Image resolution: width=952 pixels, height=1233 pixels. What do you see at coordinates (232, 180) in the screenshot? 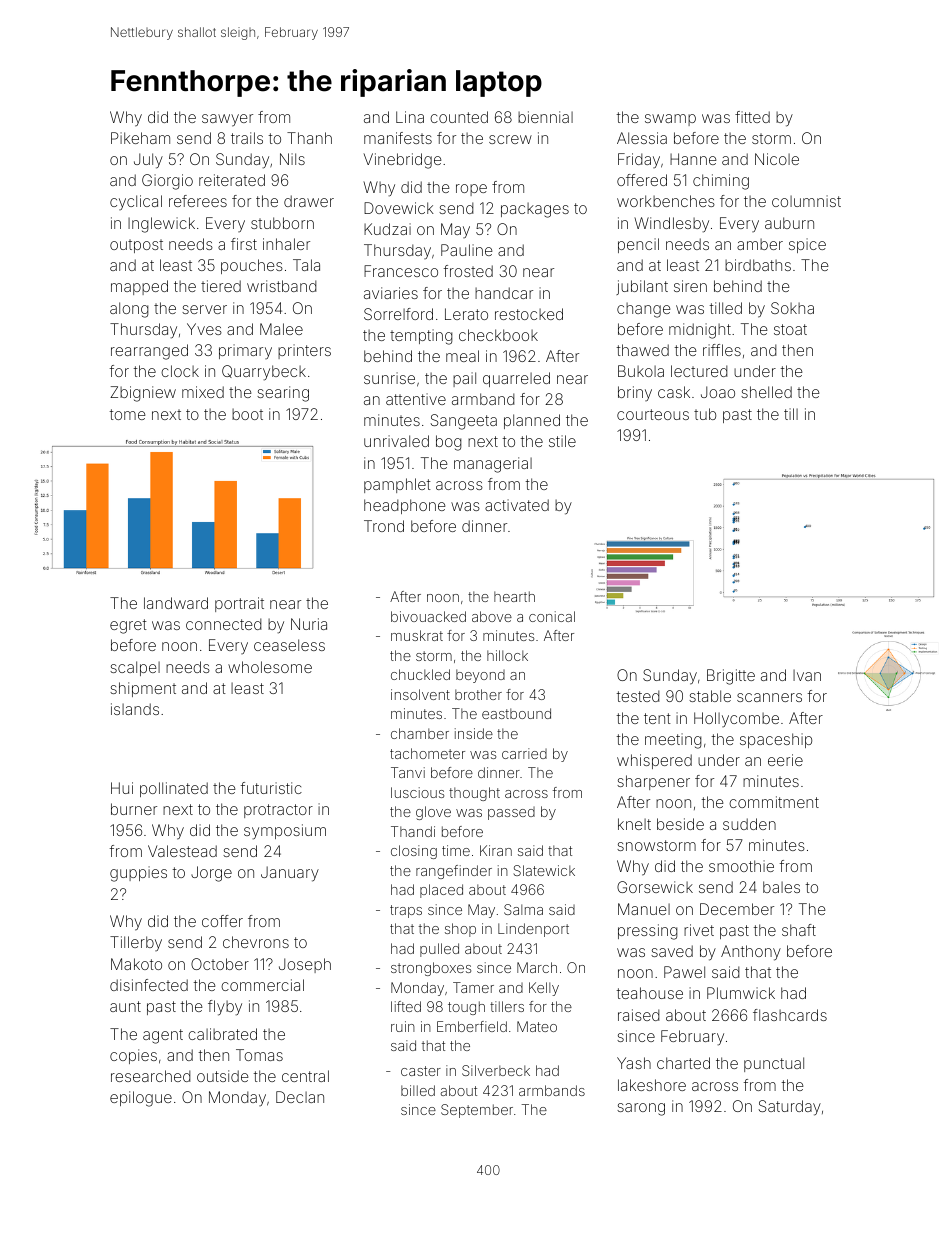
I see `reiterated` at bounding box center [232, 180].
